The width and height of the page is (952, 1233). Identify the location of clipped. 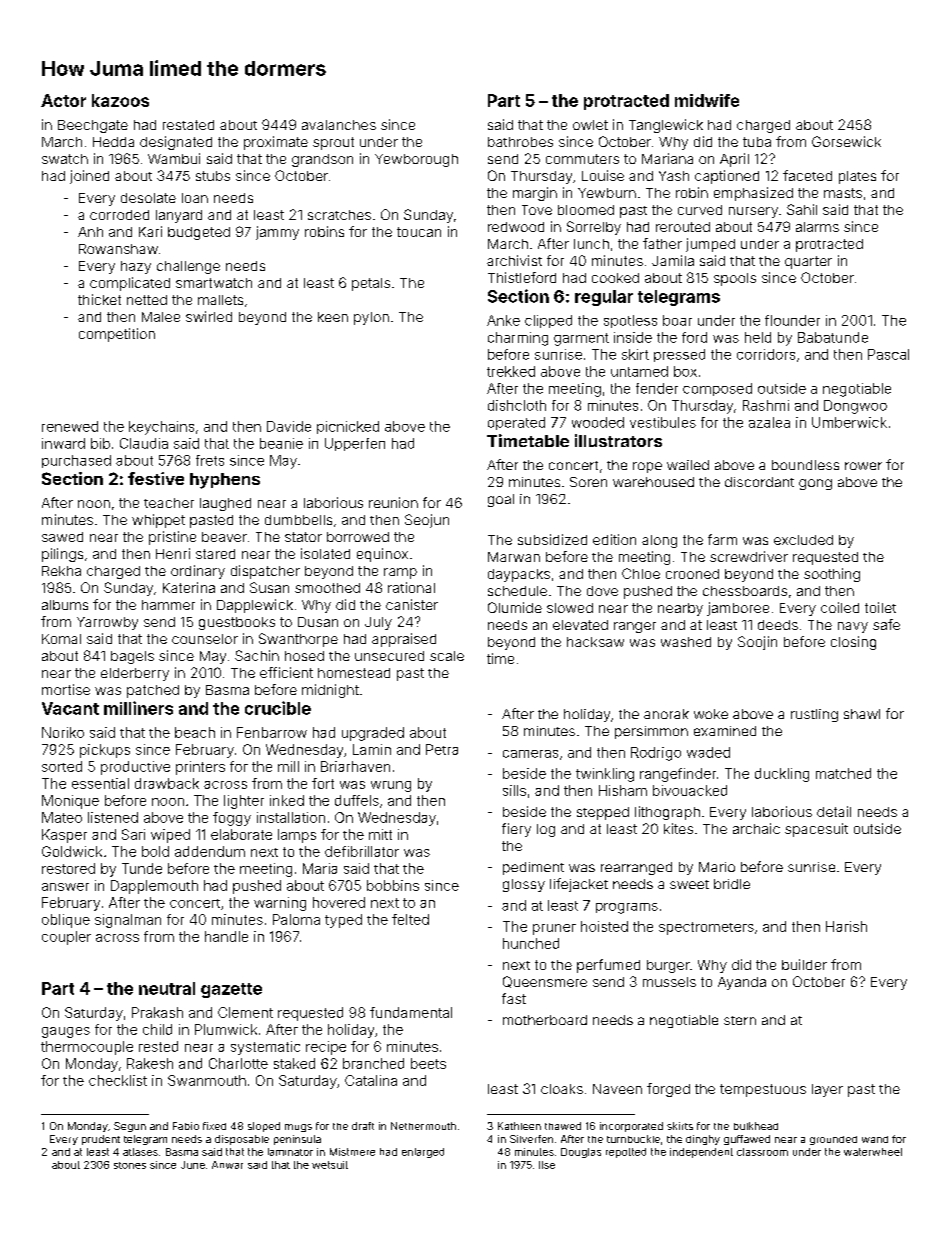
(548, 321).
